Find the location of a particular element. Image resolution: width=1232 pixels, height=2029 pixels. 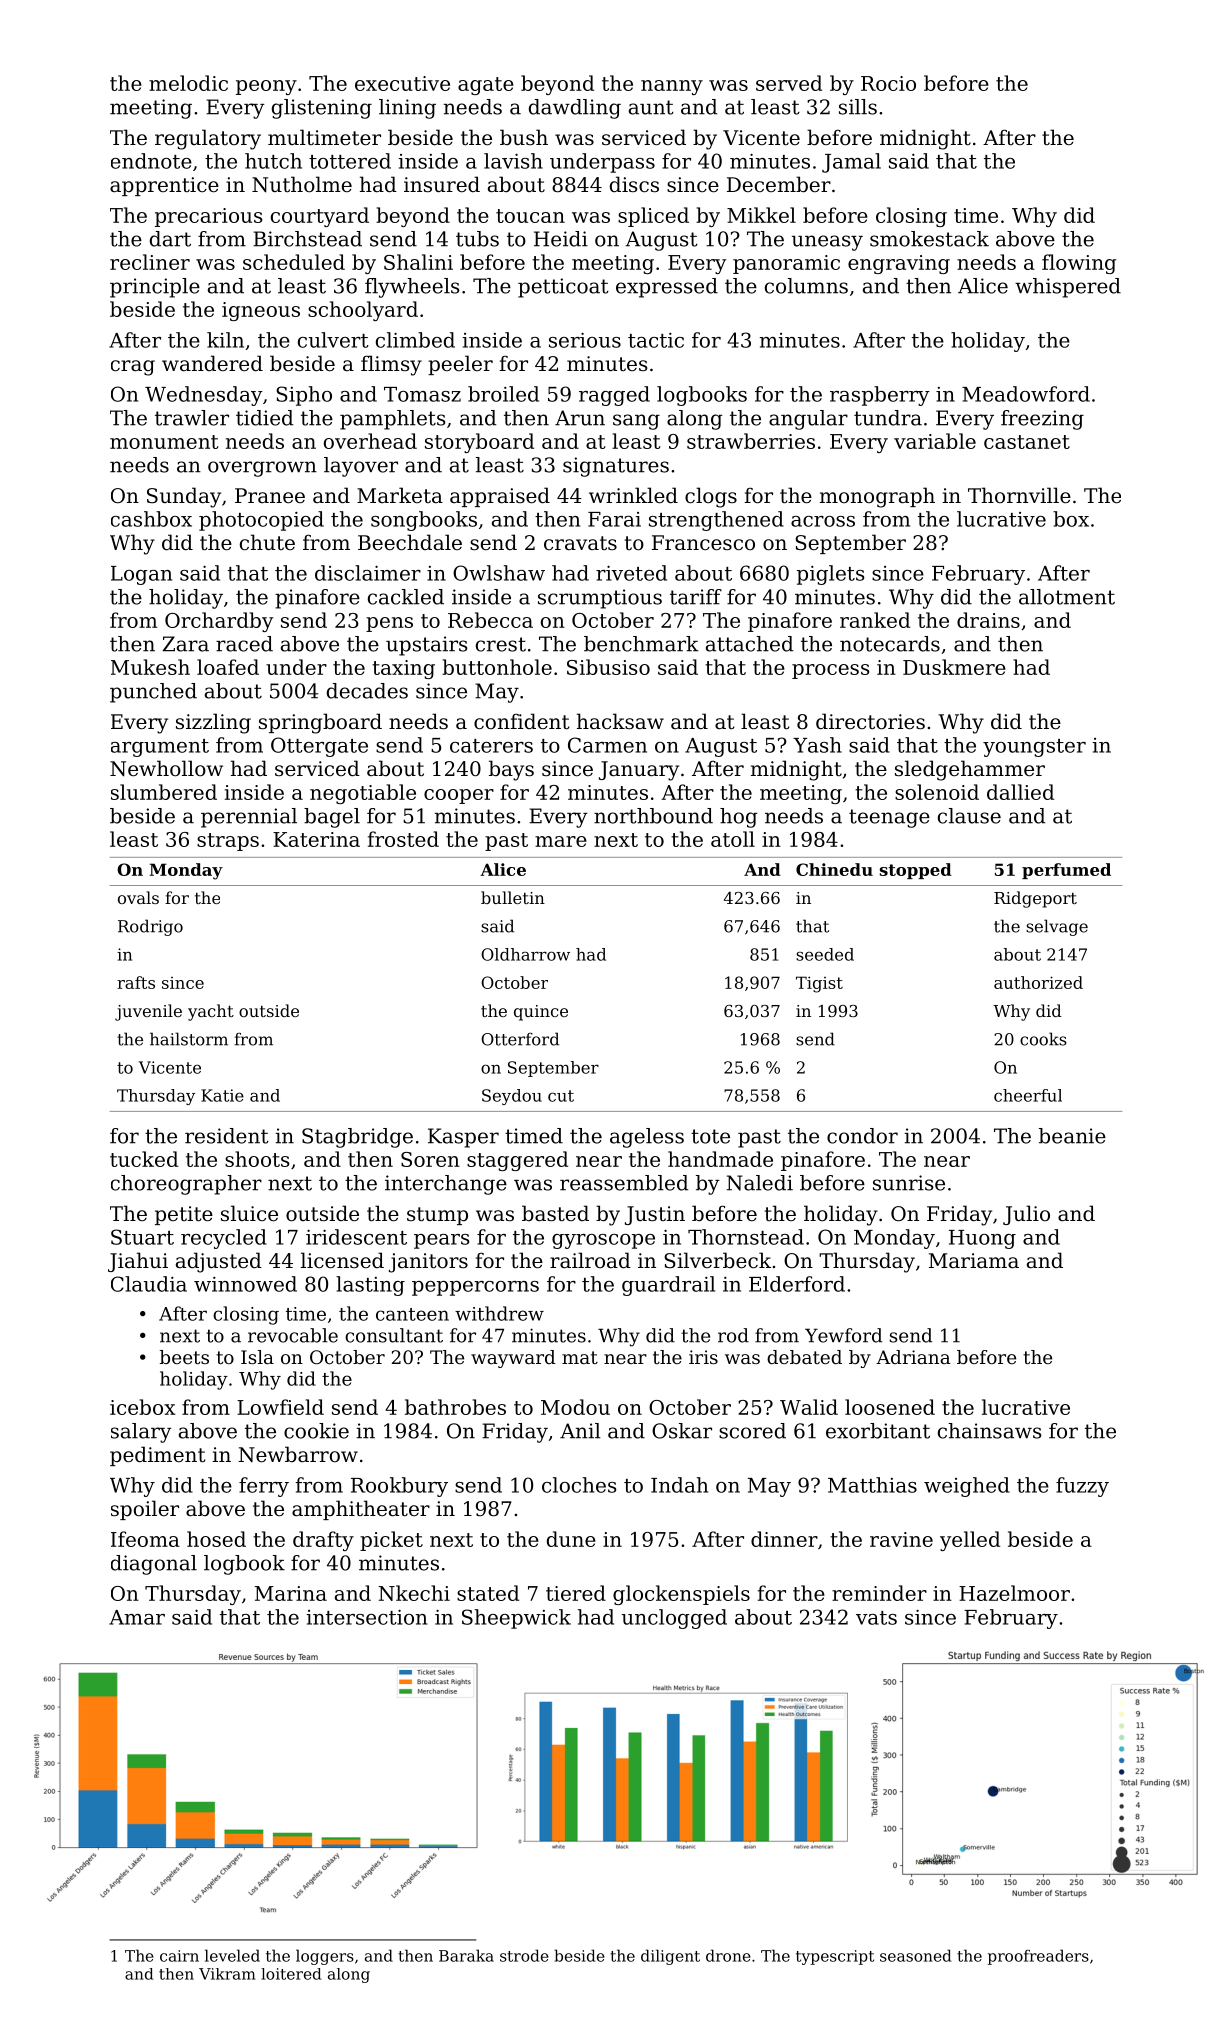

diligent is located at coordinates (670, 1957).
